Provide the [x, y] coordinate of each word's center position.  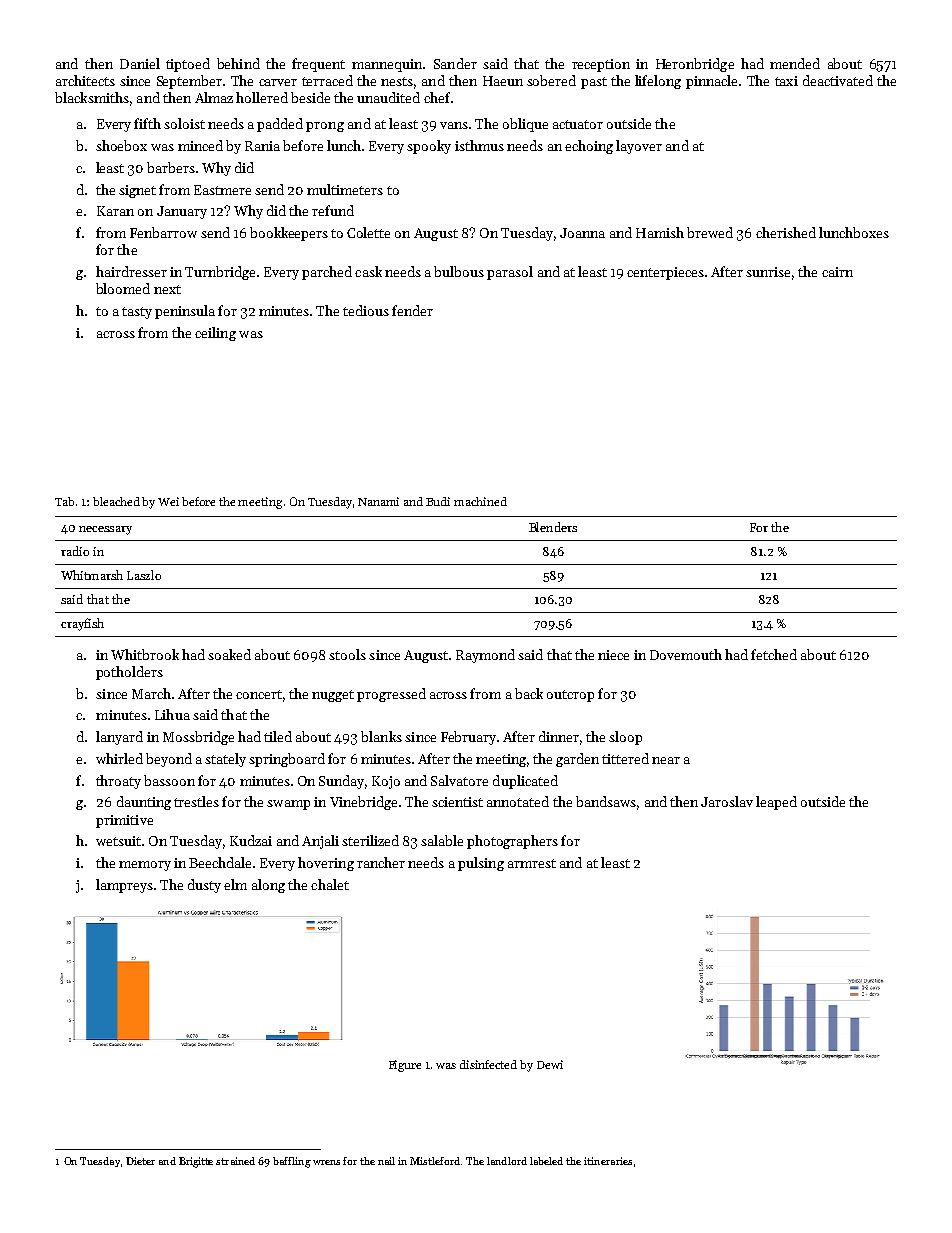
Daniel [140, 63]
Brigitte [196, 1162]
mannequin [387, 65]
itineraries [608, 1161]
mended [795, 63]
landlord [507, 1161]
